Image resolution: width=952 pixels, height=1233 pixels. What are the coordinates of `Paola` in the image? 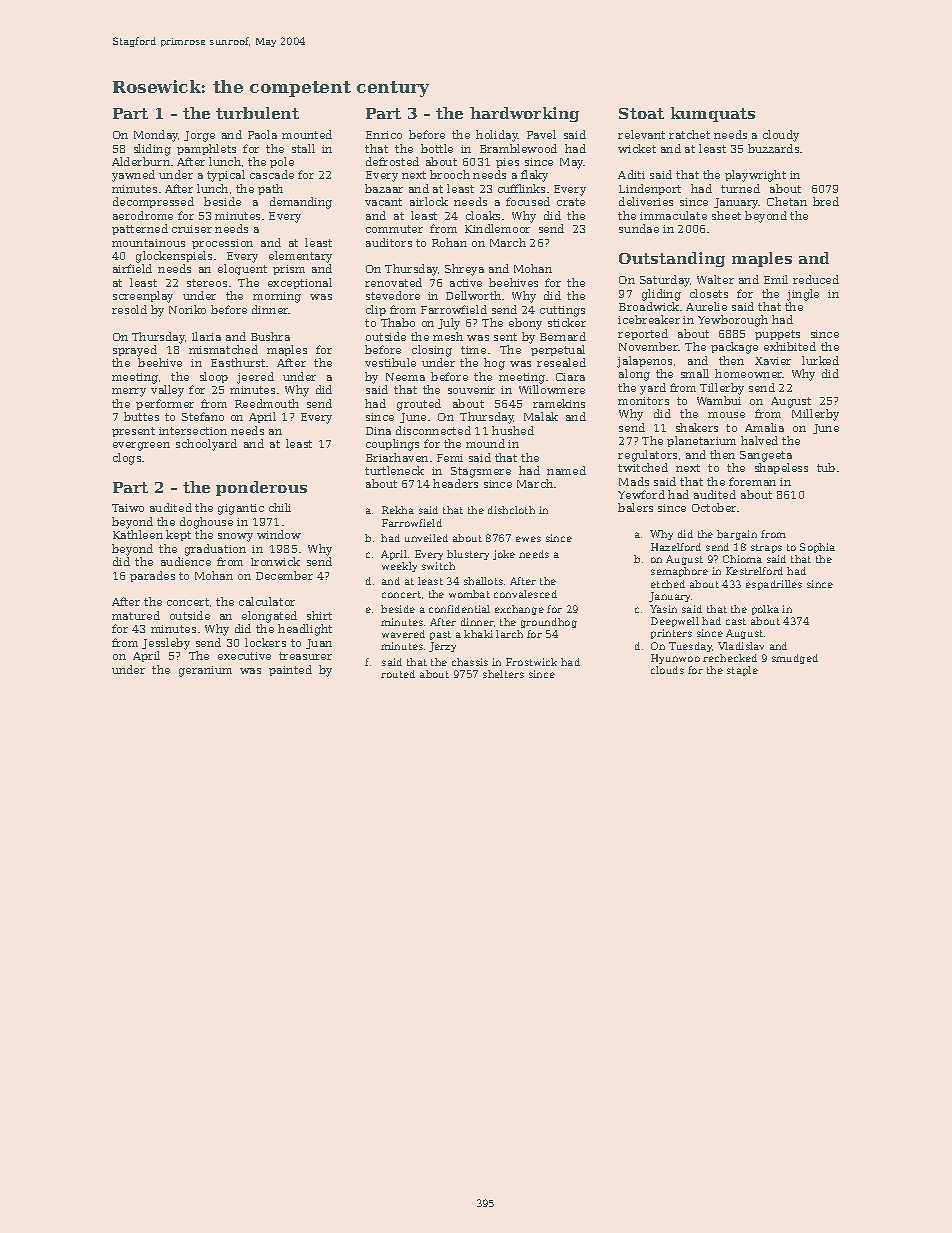 It's located at (262, 134).
